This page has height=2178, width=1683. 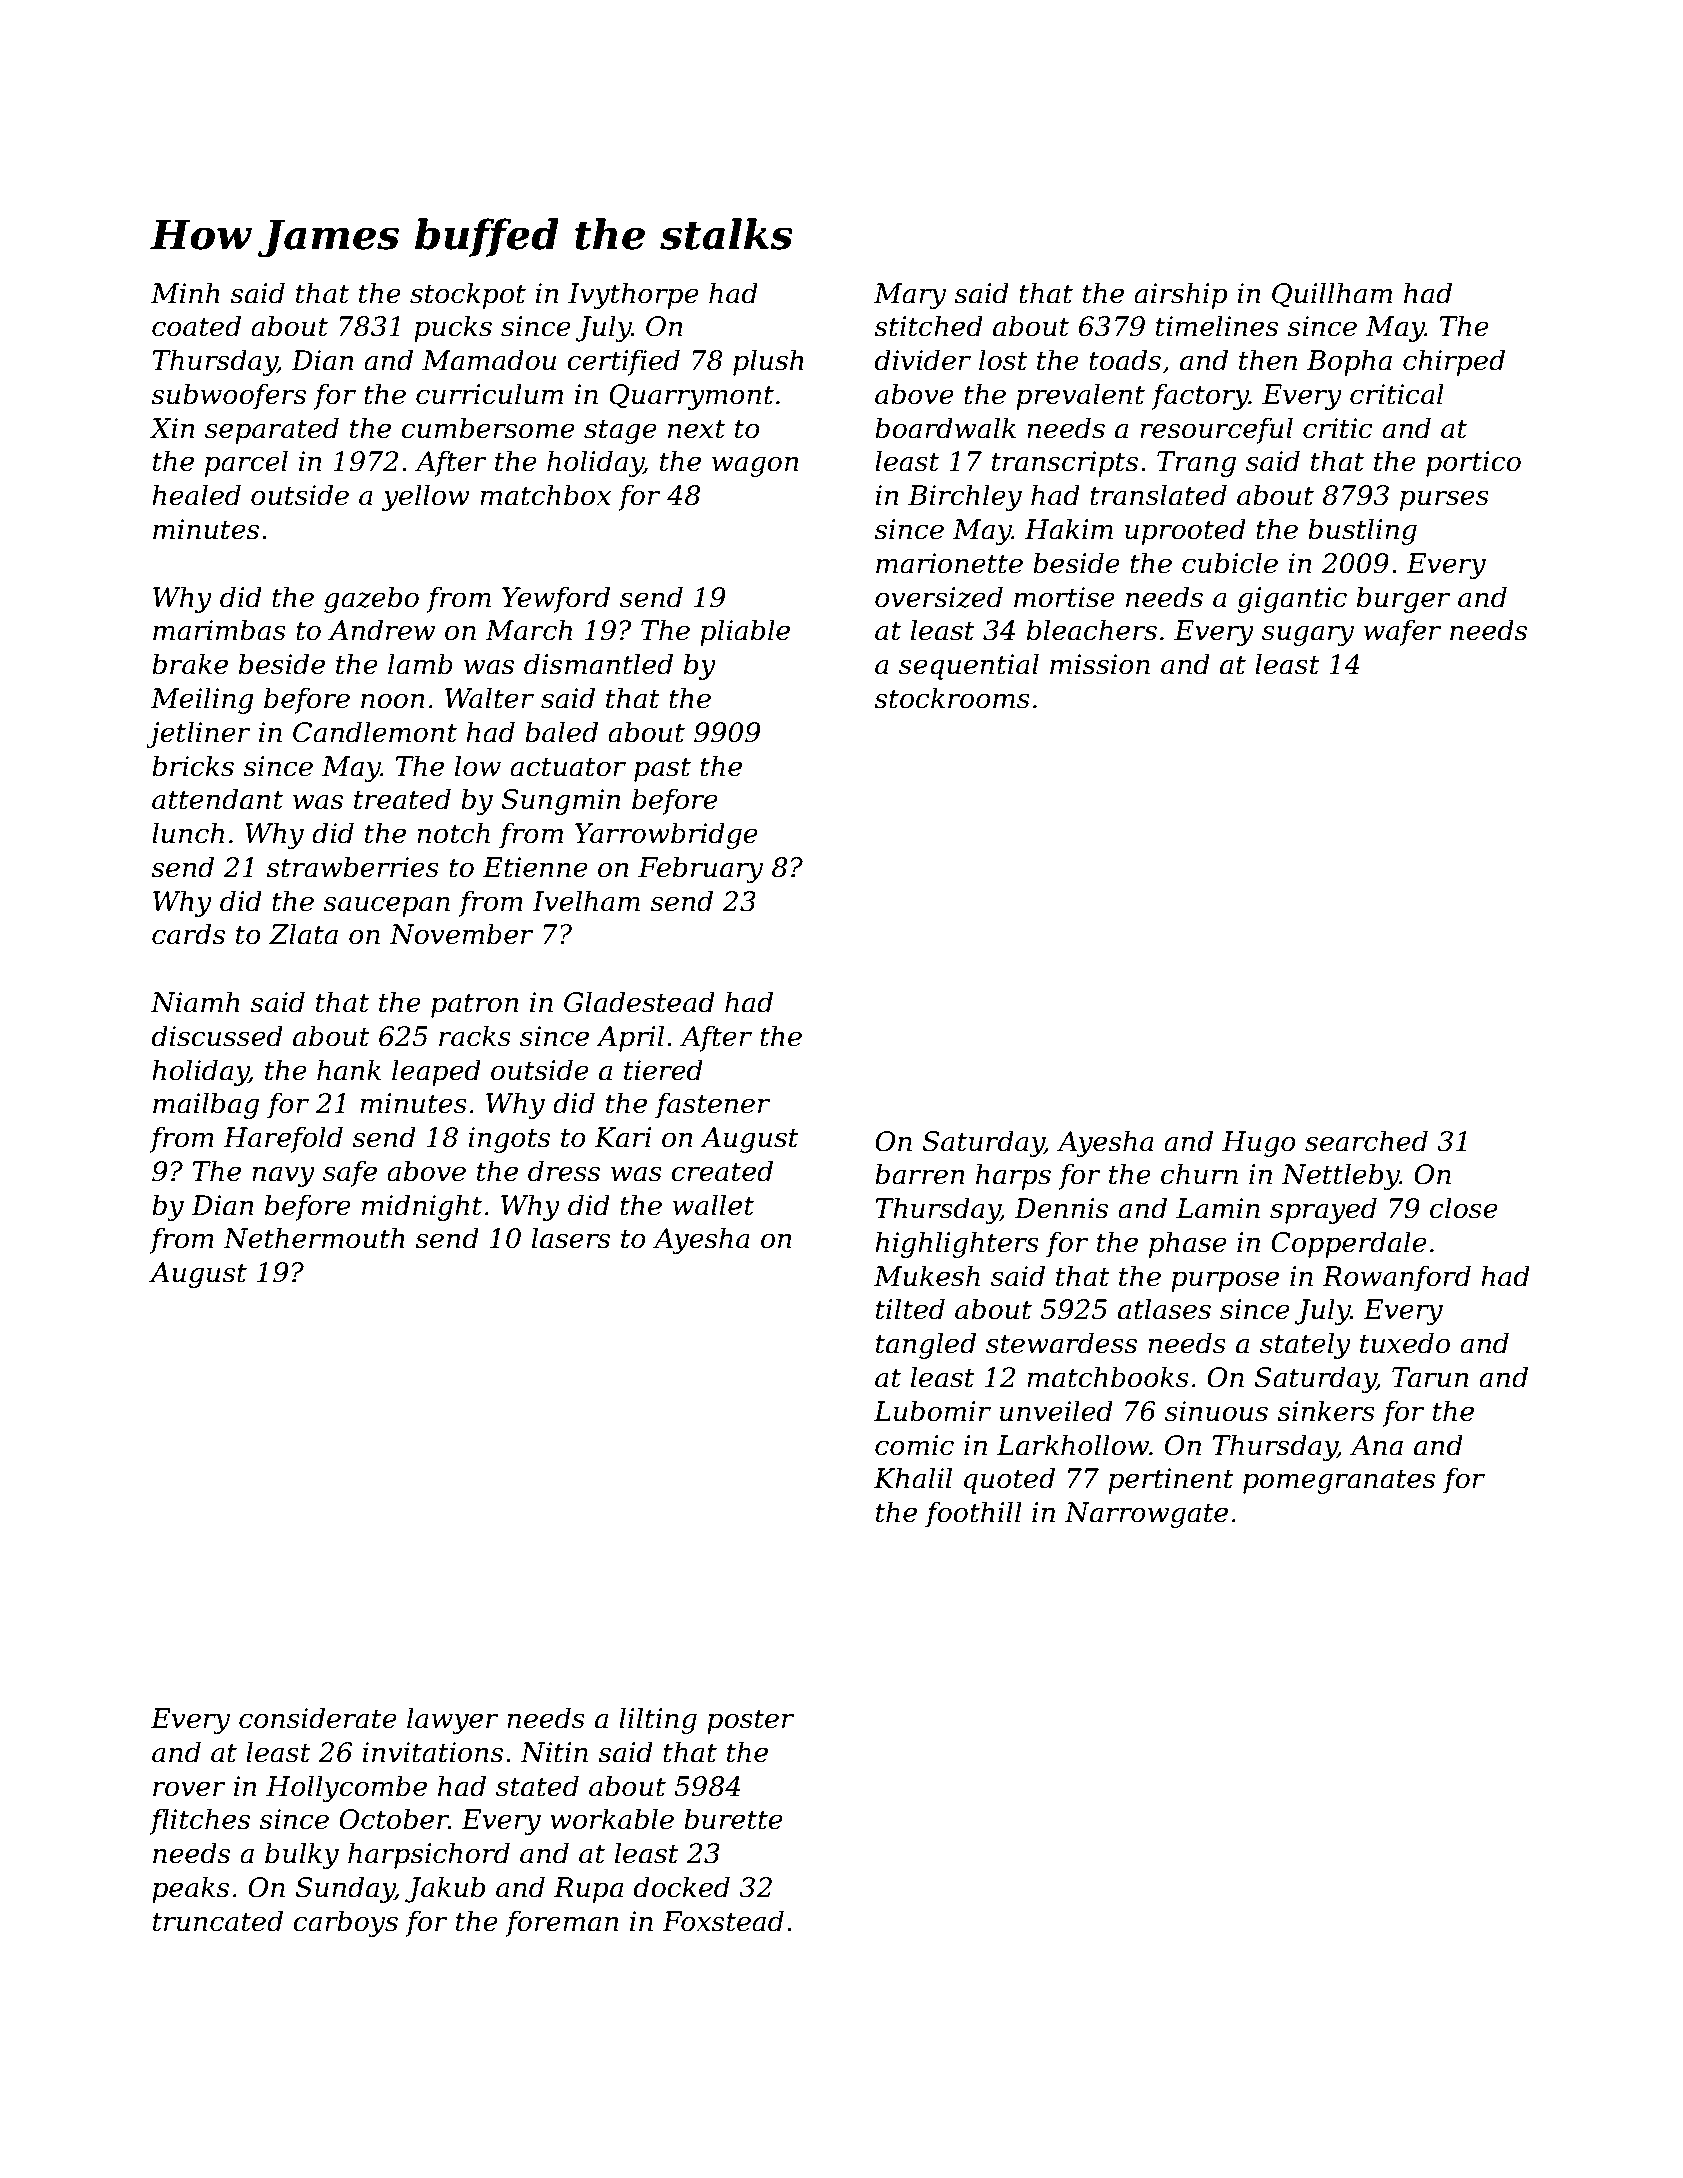 I want to click on Xin, so click(x=172, y=428).
